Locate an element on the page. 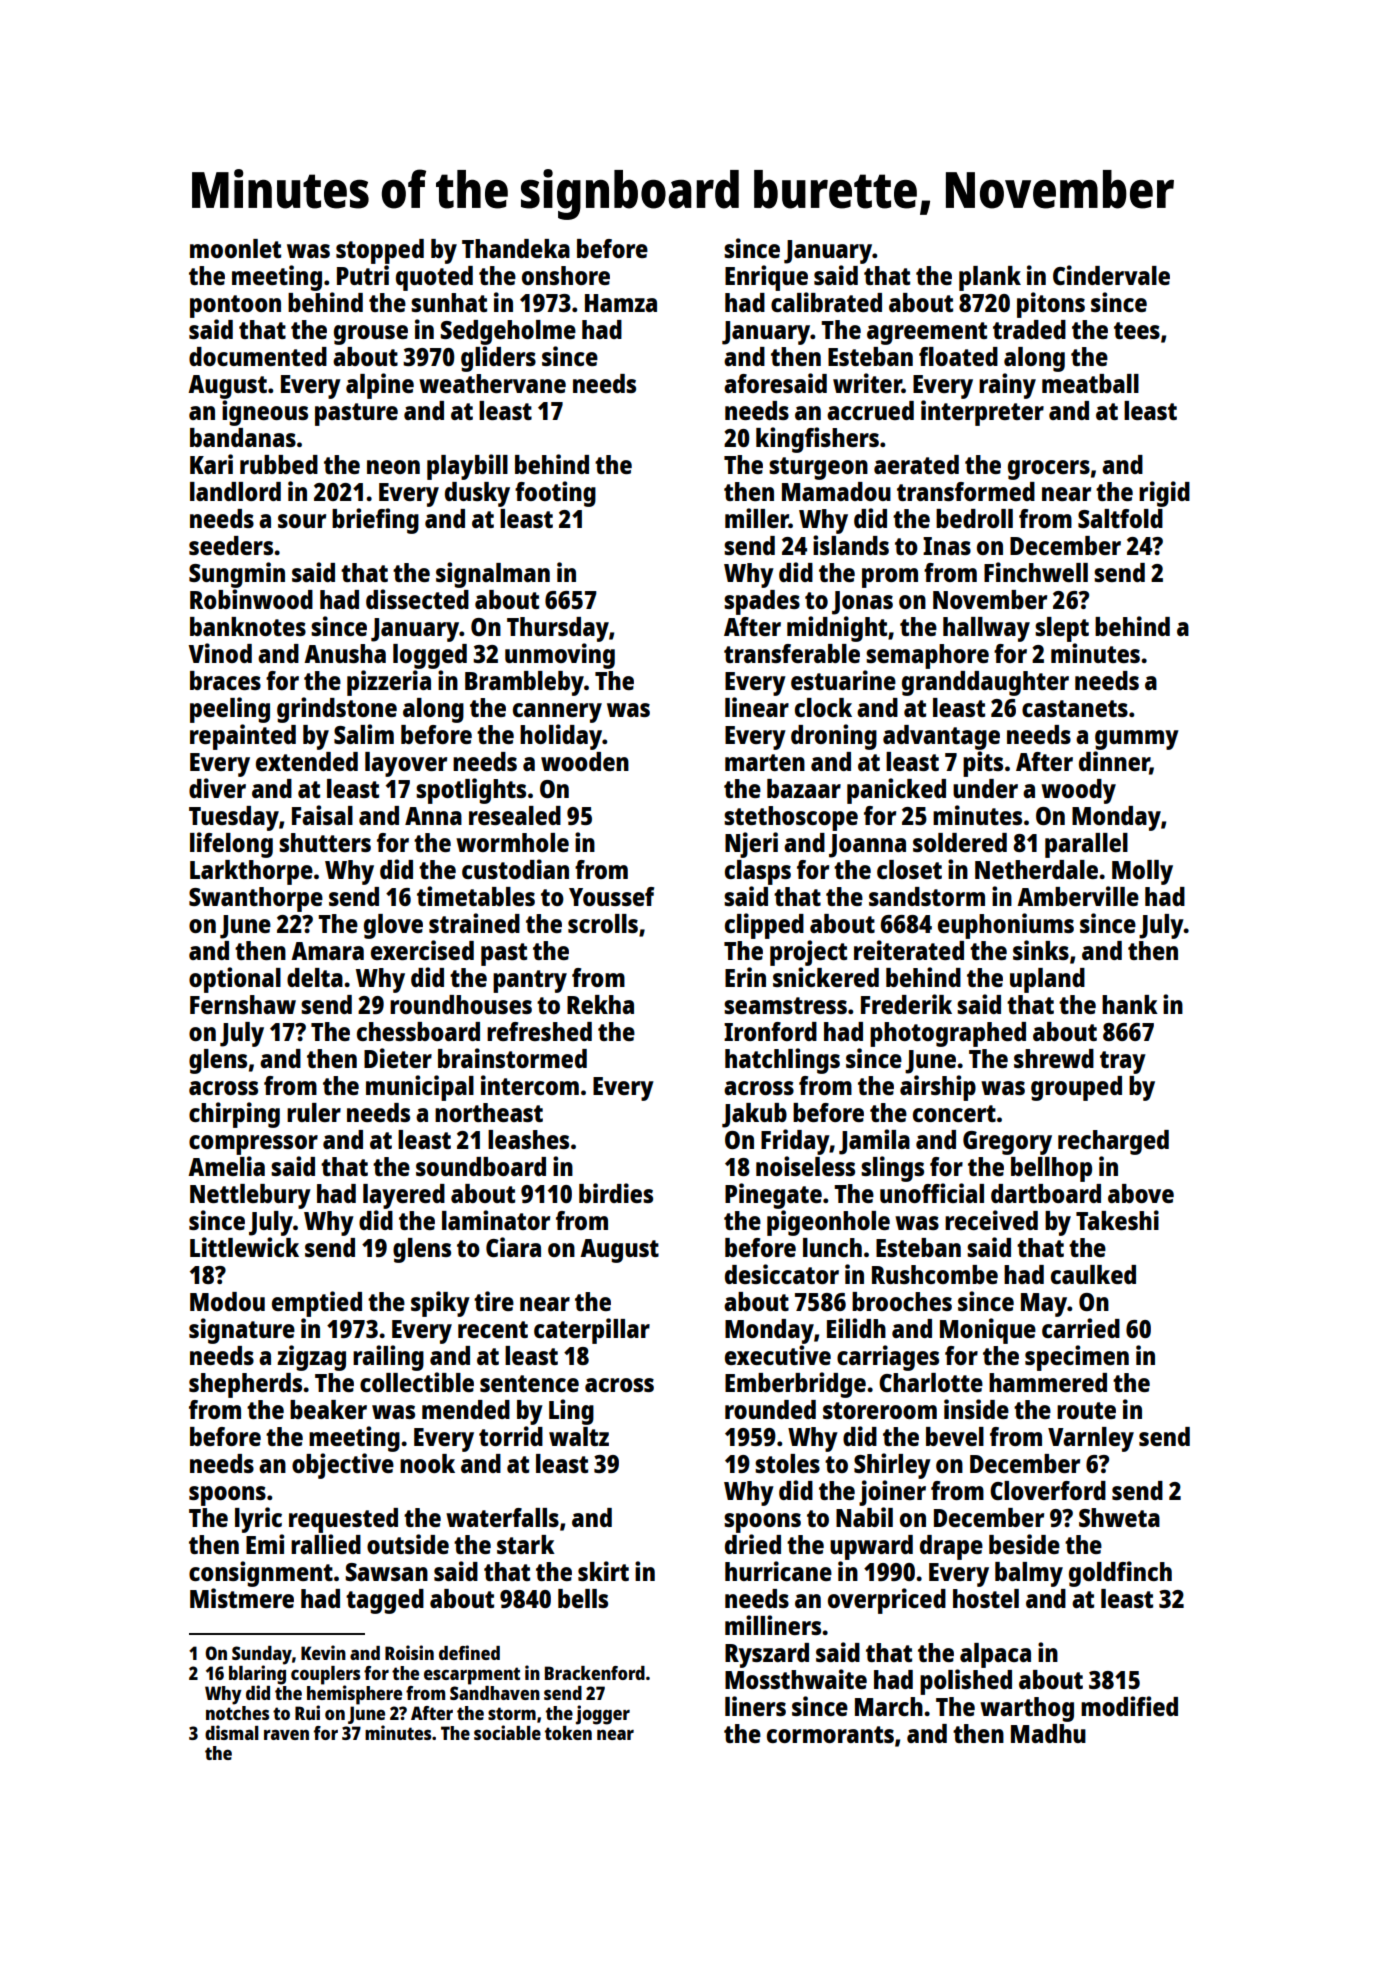 This image has width=1386, height=1969. lyric is located at coordinates (258, 1520).
